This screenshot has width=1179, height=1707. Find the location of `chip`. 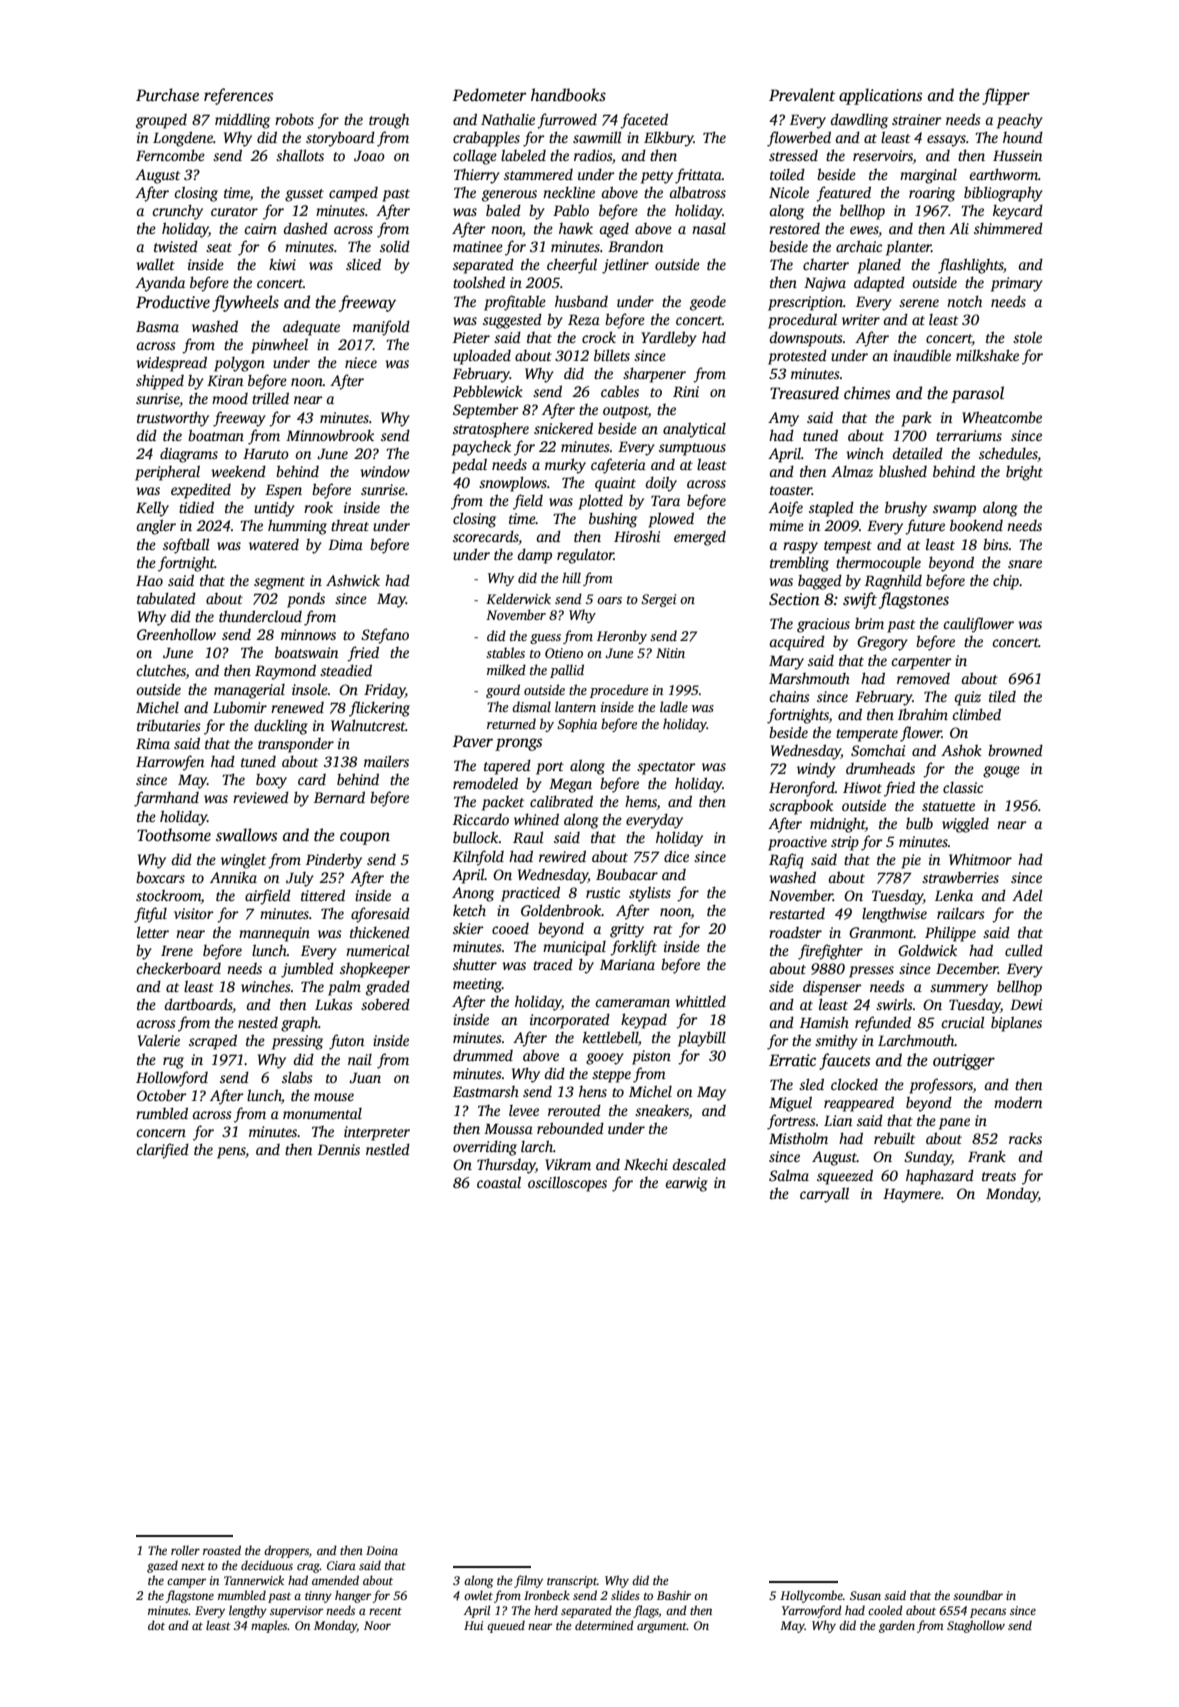

chip is located at coordinates (1006, 582).
